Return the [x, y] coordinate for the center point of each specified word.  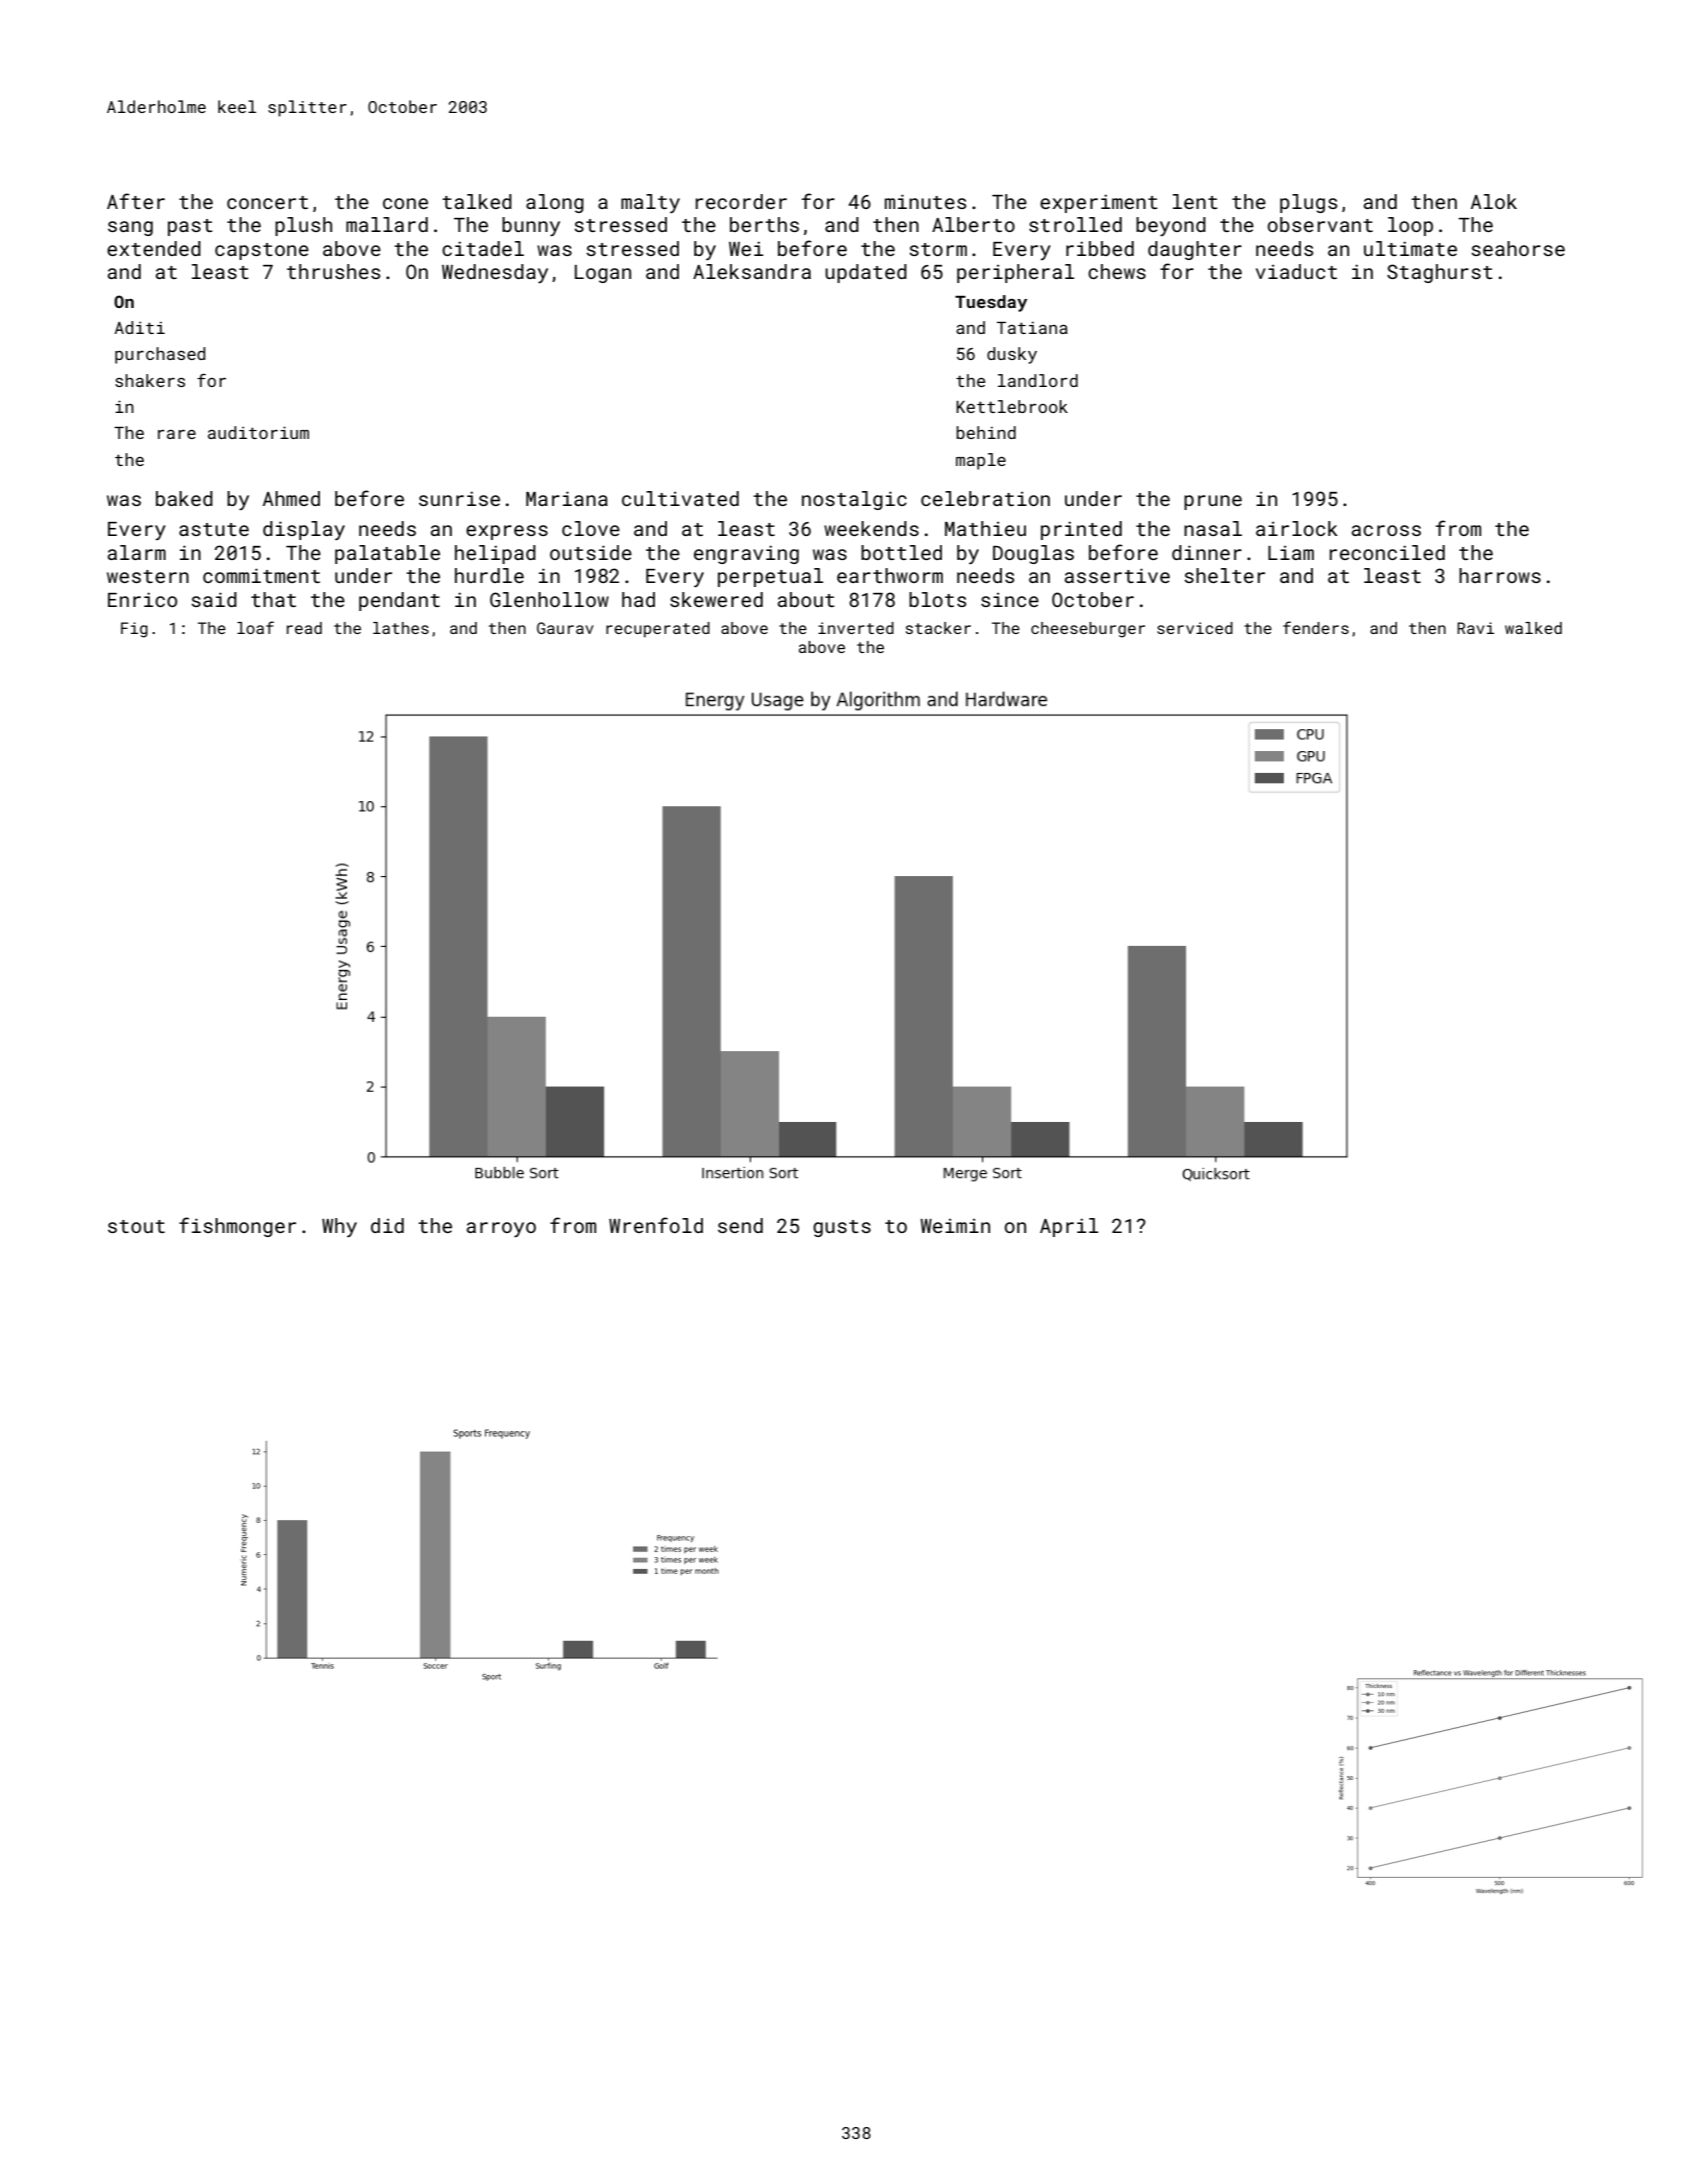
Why [339, 1227]
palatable [387, 554]
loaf [255, 627]
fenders [1316, 627]
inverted [856, 628]
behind [986, 432]
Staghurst [1440, 273]
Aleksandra [752, 271]
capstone [262, 251]
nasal [1213, 528]
